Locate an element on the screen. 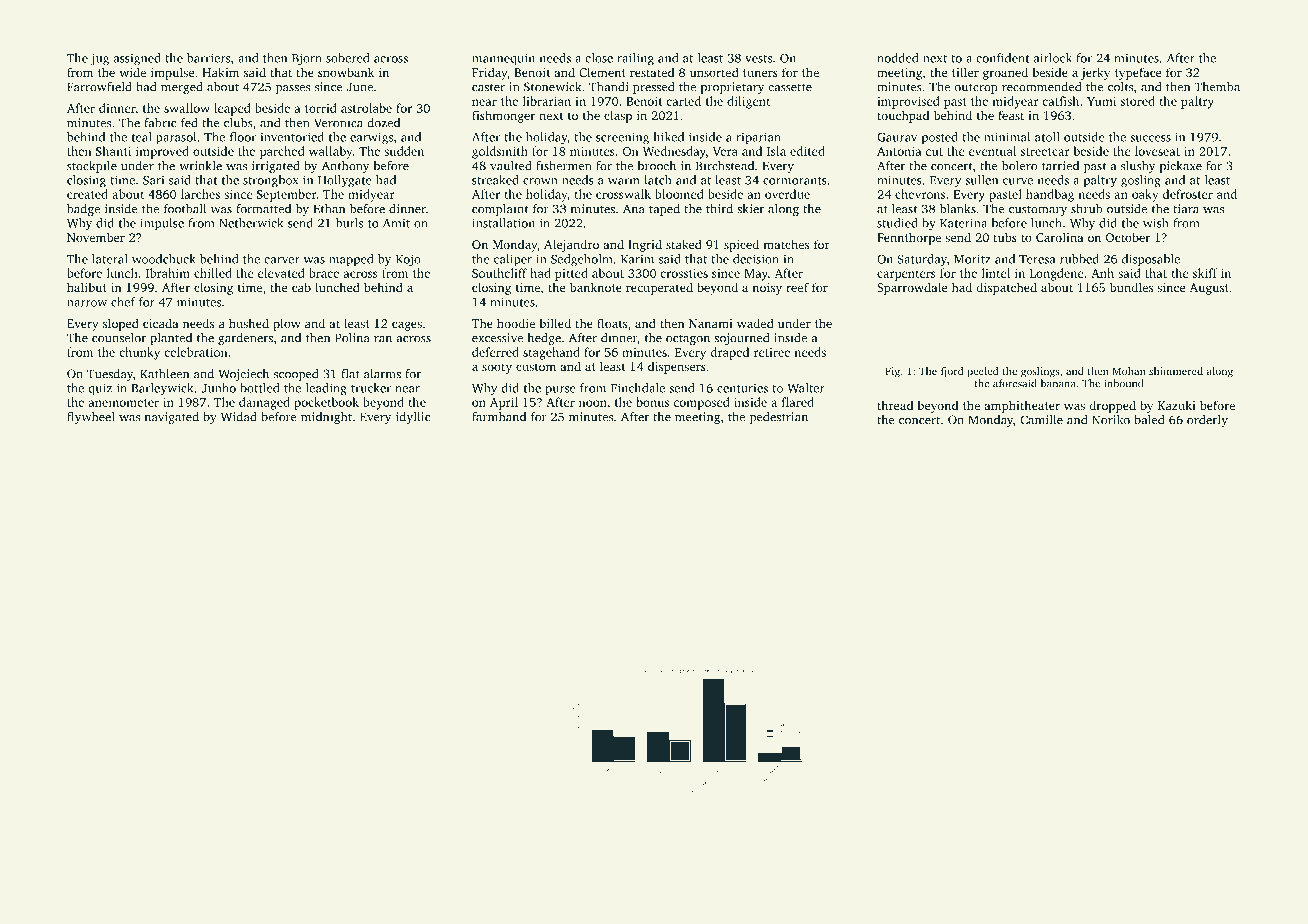  caster is located at coordinates (488, 87).
